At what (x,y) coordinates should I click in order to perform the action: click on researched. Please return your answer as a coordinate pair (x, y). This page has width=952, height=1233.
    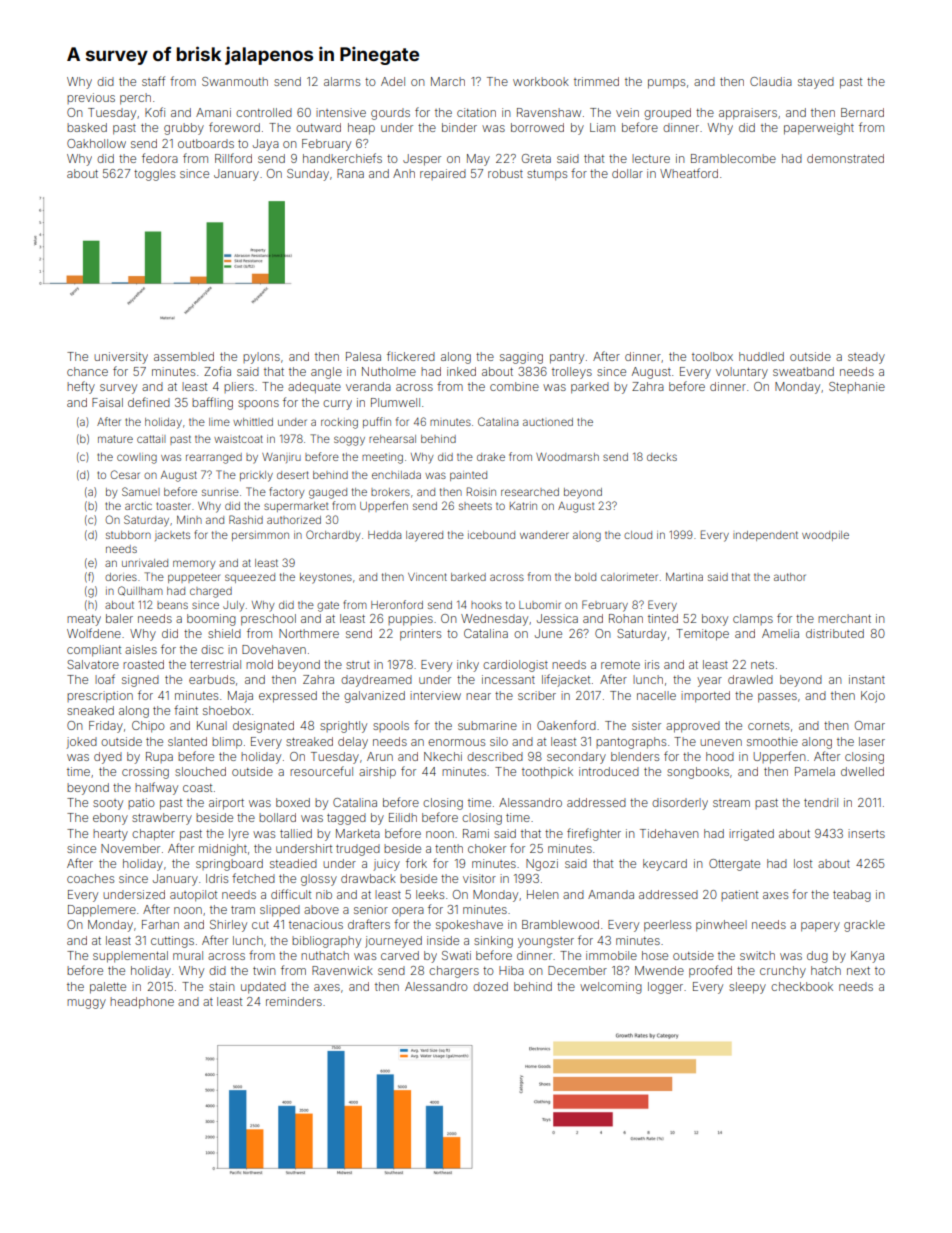
    Looking at the image, I should click on (530, 492).
